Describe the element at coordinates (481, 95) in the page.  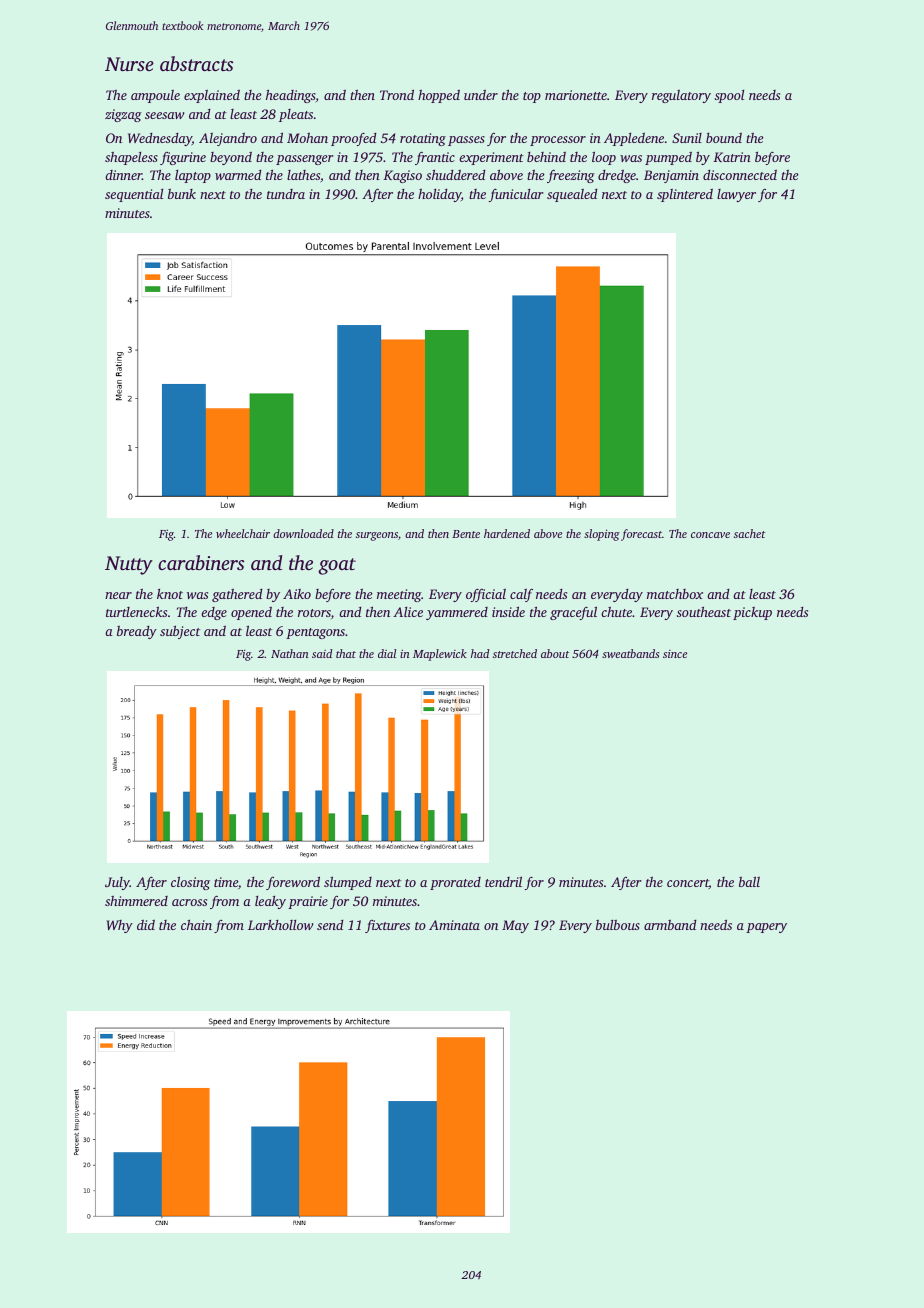
I see `under` at that location.
